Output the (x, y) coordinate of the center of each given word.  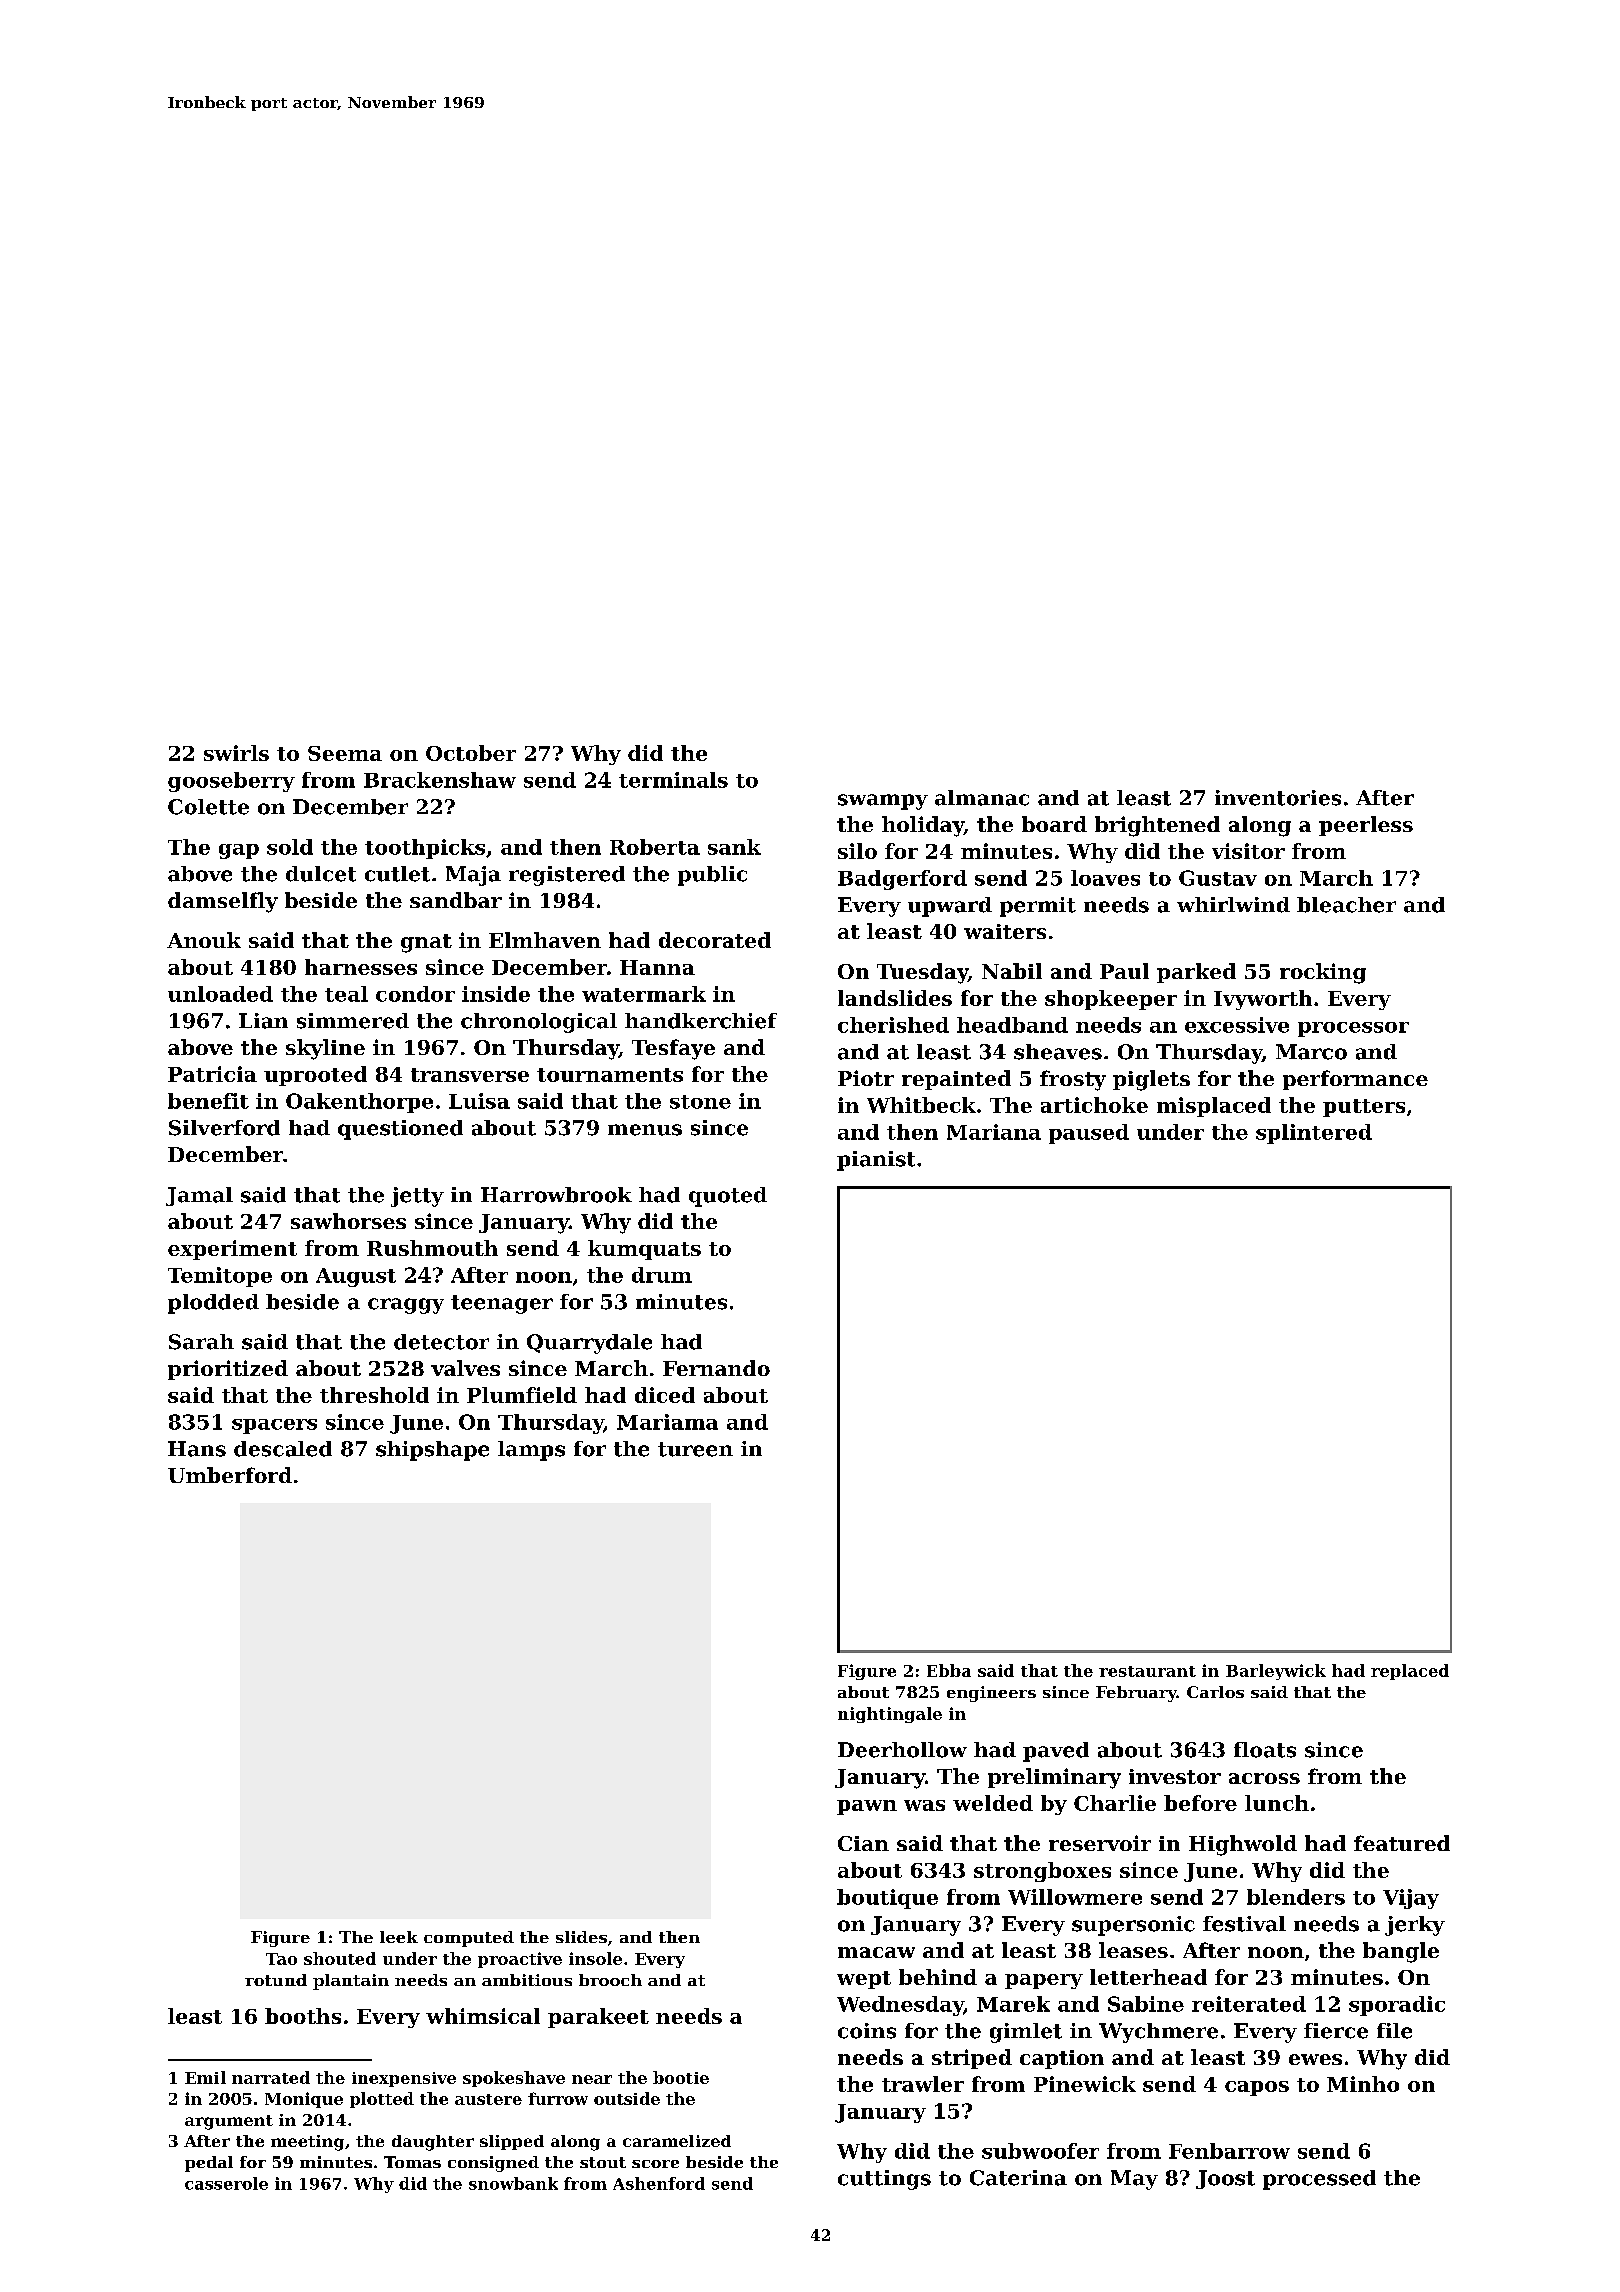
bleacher (1346, 905)
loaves (1105, 878)
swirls (236, 753)
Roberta (655, 847)
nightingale (890, 1715)
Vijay (1411, 1899)
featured (1402, 1843)
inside (496, 994)
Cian (863, 1843)
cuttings (884, 2180)
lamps (531, 1451)
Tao (281, 1959)
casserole (226, 2183)
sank (734, 847)
